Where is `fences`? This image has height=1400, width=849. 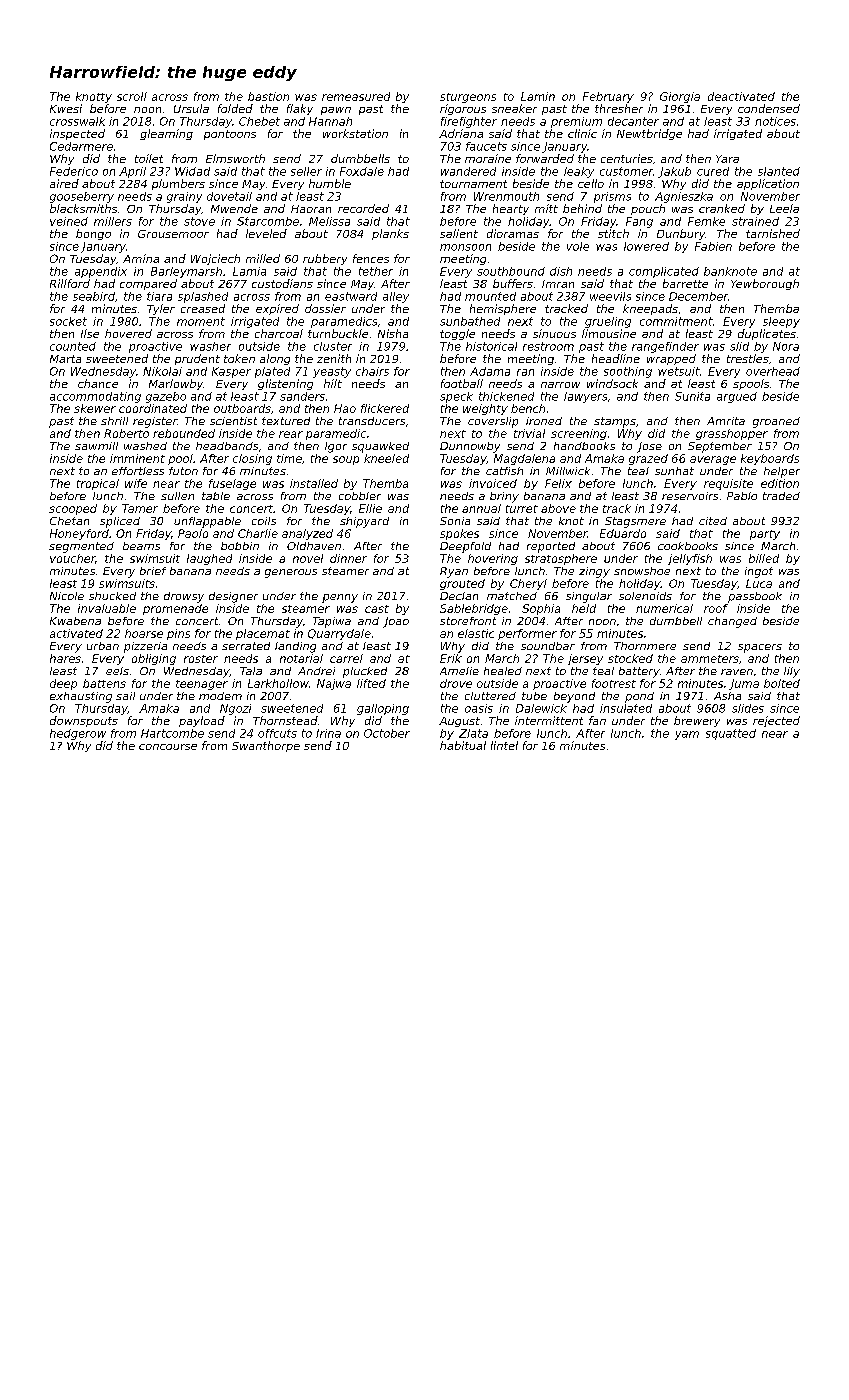 fences is located at coordinates (371, 258).
